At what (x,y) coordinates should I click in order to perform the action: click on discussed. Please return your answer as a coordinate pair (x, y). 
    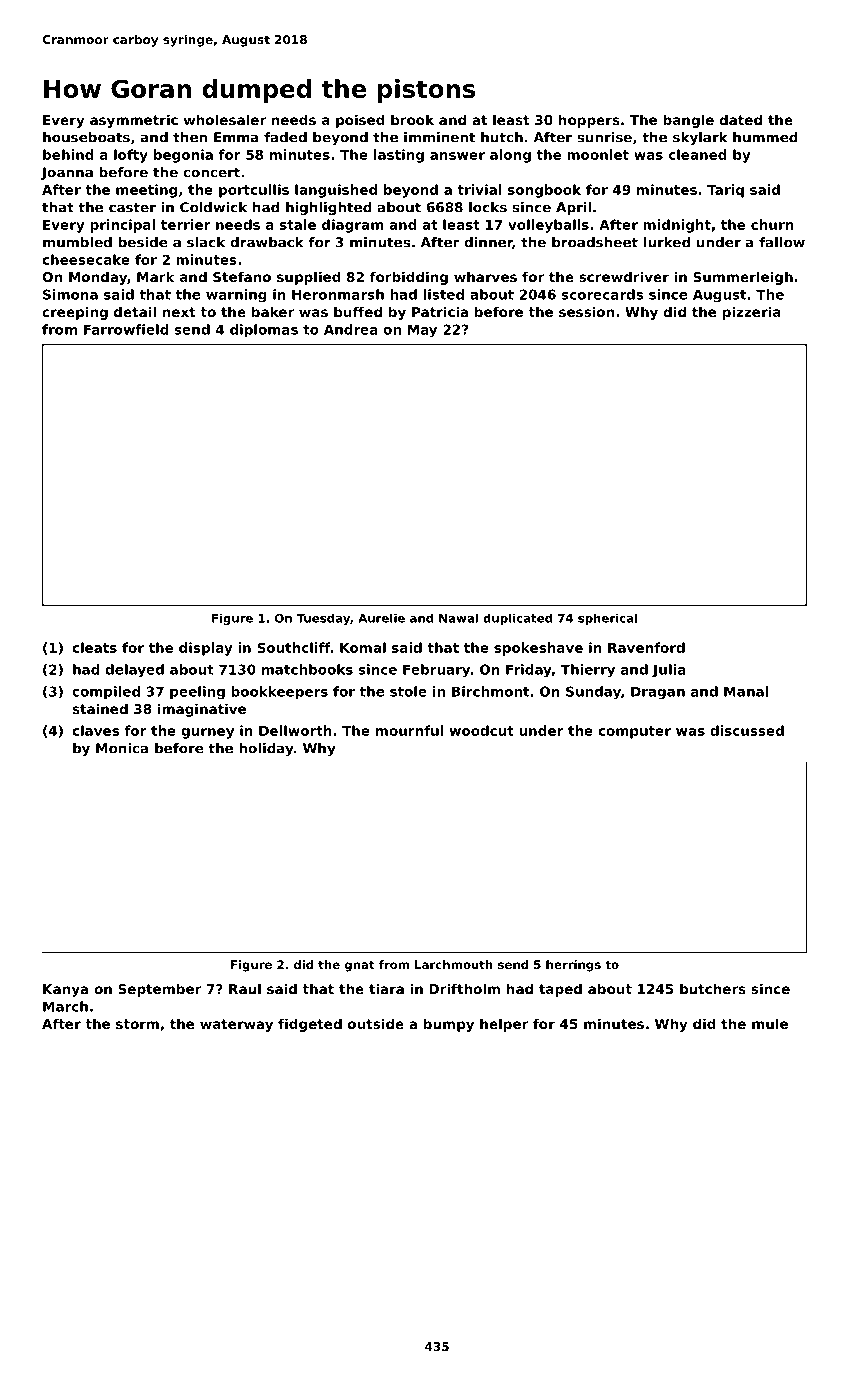
    Looking at the image, I should click on (747, 730).
